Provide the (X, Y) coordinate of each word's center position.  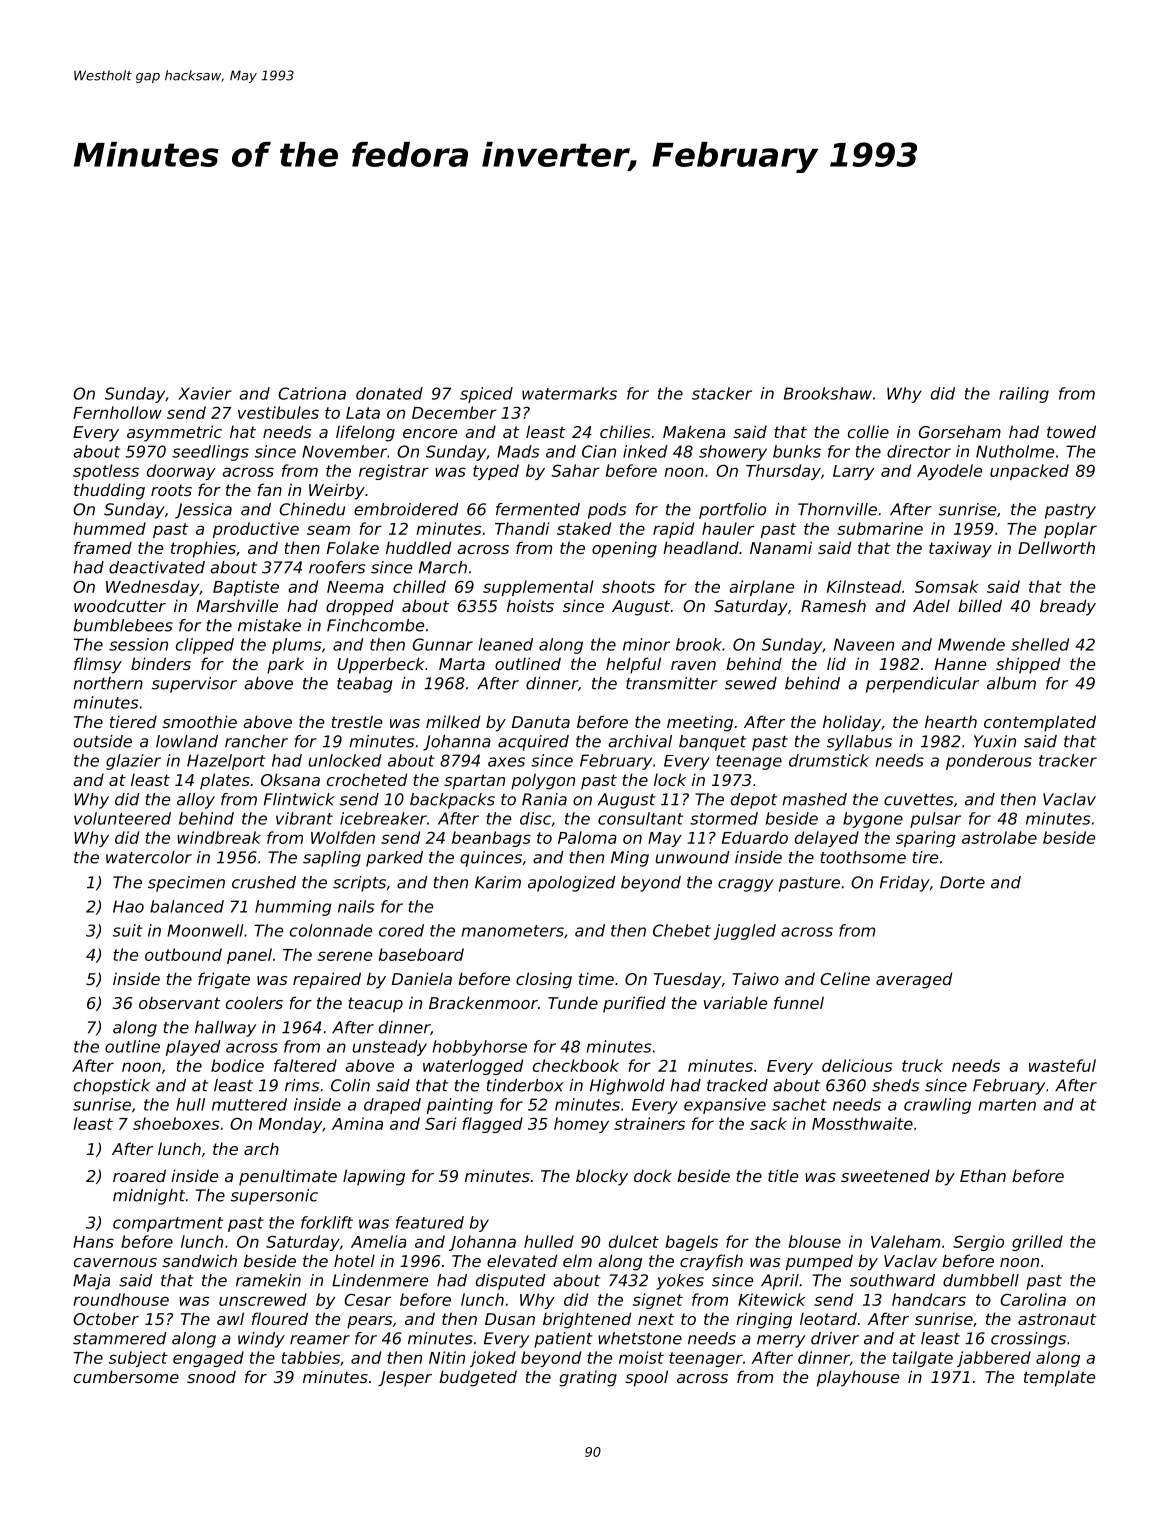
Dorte (962, 882)
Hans (93, 1242)
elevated (522, 1260)
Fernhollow (117, 412)
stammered (120, 1338)
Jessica (203, 511)
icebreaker (383, 818)
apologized (572, 884)
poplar (1070, 530)
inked (645, 451)
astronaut (1057, 1319)
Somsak (946, 586)
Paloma (587, 837)
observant (179, 1002)
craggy (746, 885)
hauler (728, 528)
